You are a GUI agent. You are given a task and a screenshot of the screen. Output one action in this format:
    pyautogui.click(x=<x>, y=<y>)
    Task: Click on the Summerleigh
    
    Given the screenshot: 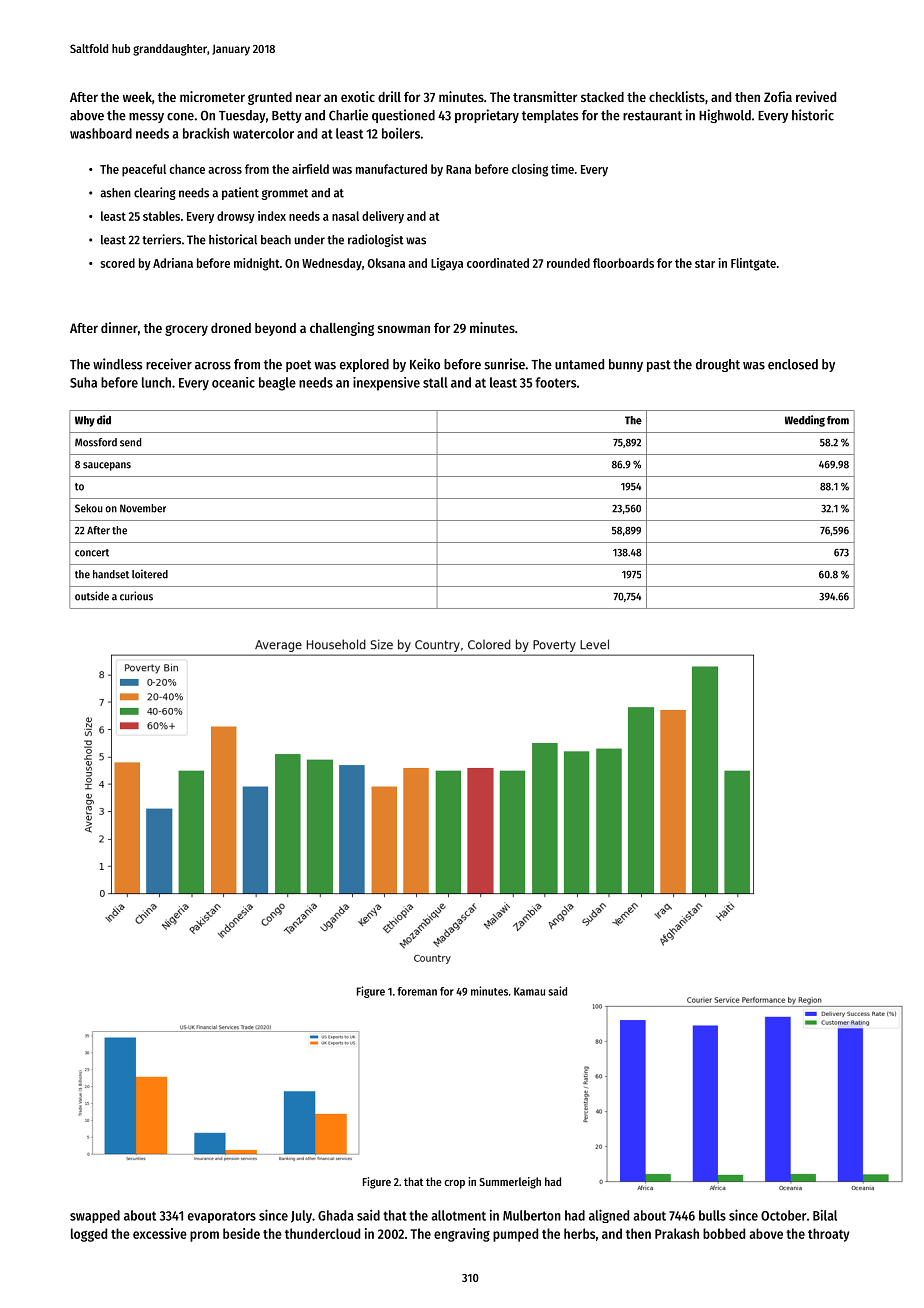 What is the action you would take?
    pyautogui.click(x=510, y=1183)
